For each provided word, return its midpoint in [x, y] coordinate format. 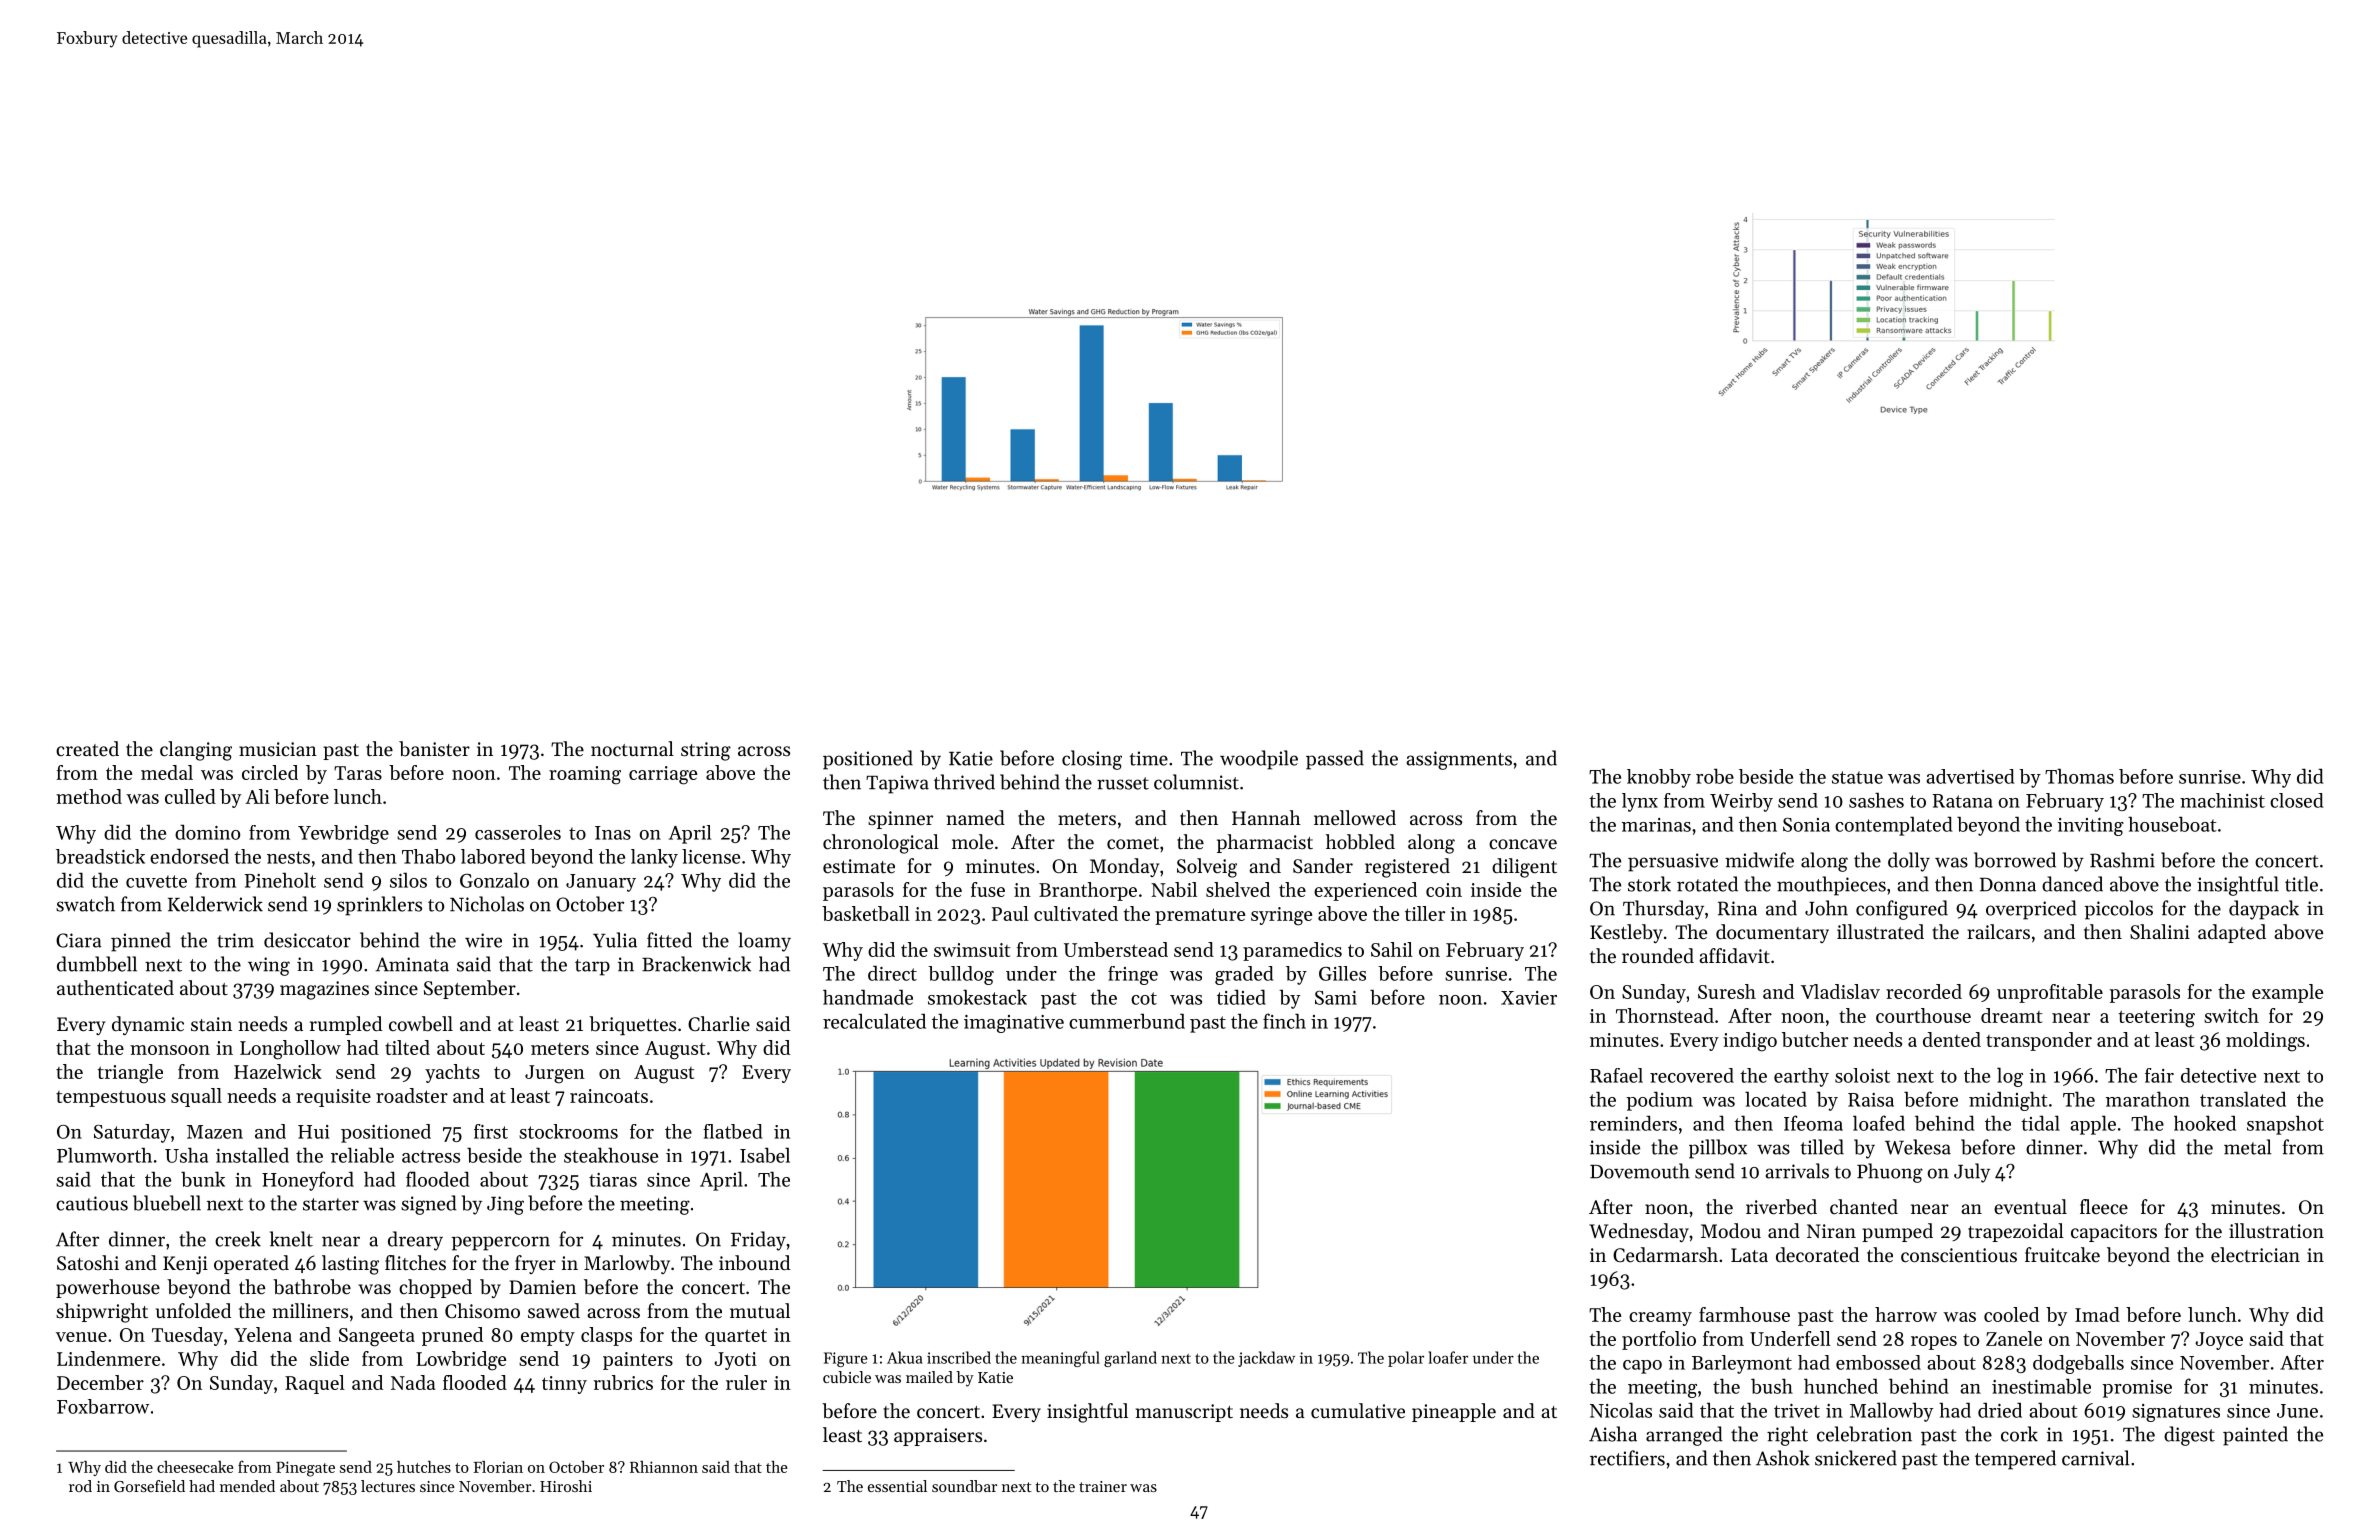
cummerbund [1127, 1021]
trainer [1103, 1486]
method [89, 796]
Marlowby [627, 1264]
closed [2297, 800]
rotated [1707, 884]
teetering [2157, 1018]
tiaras [613, 1180]
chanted [1864, 1207]
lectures [388, 1486]
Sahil [1392, 949]
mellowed [1355, 818]
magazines [324, 990]
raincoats [609, 1096]
